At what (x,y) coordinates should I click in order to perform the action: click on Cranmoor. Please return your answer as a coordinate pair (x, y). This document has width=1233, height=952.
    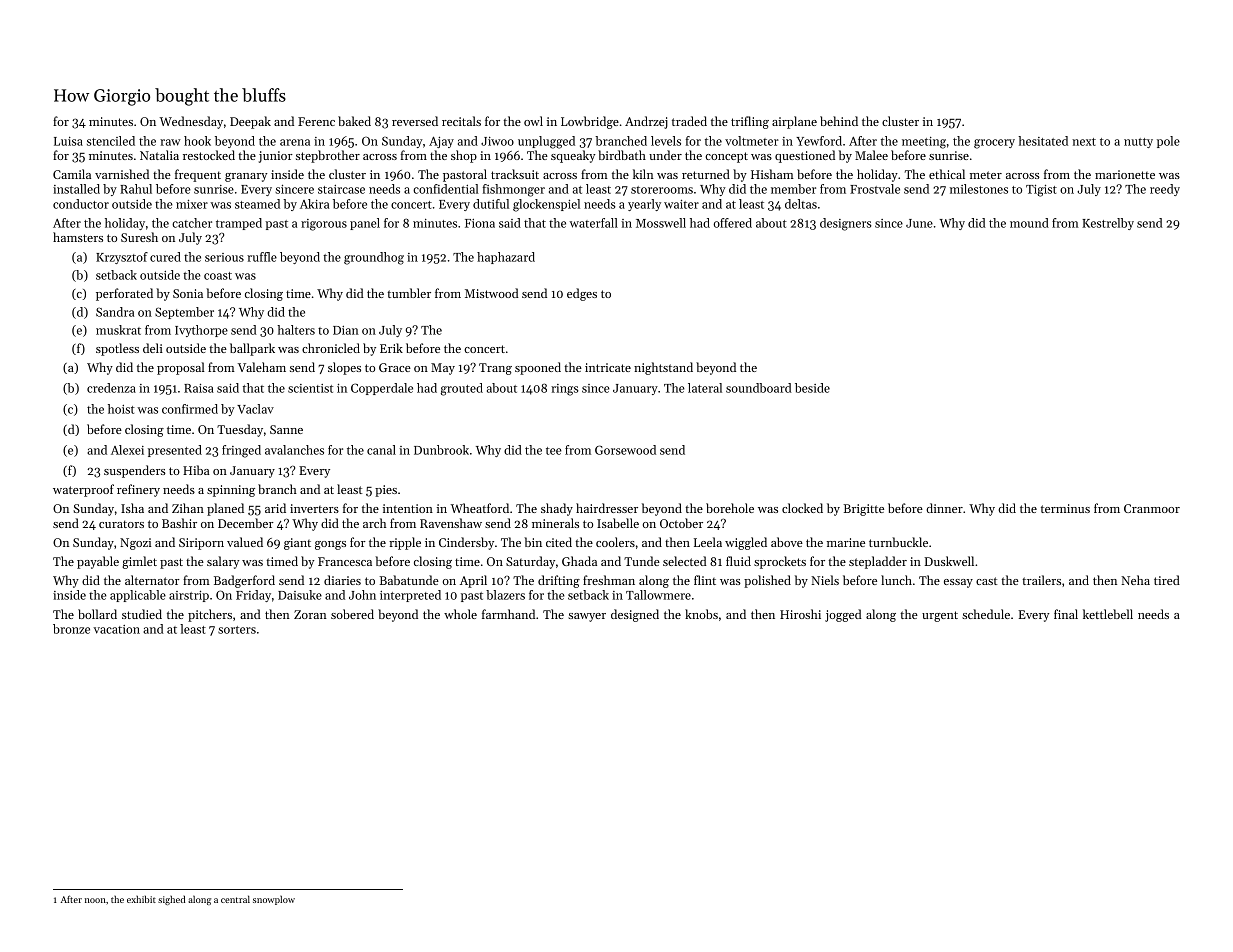
    Looking at the image, I should click on (1152, 508).
